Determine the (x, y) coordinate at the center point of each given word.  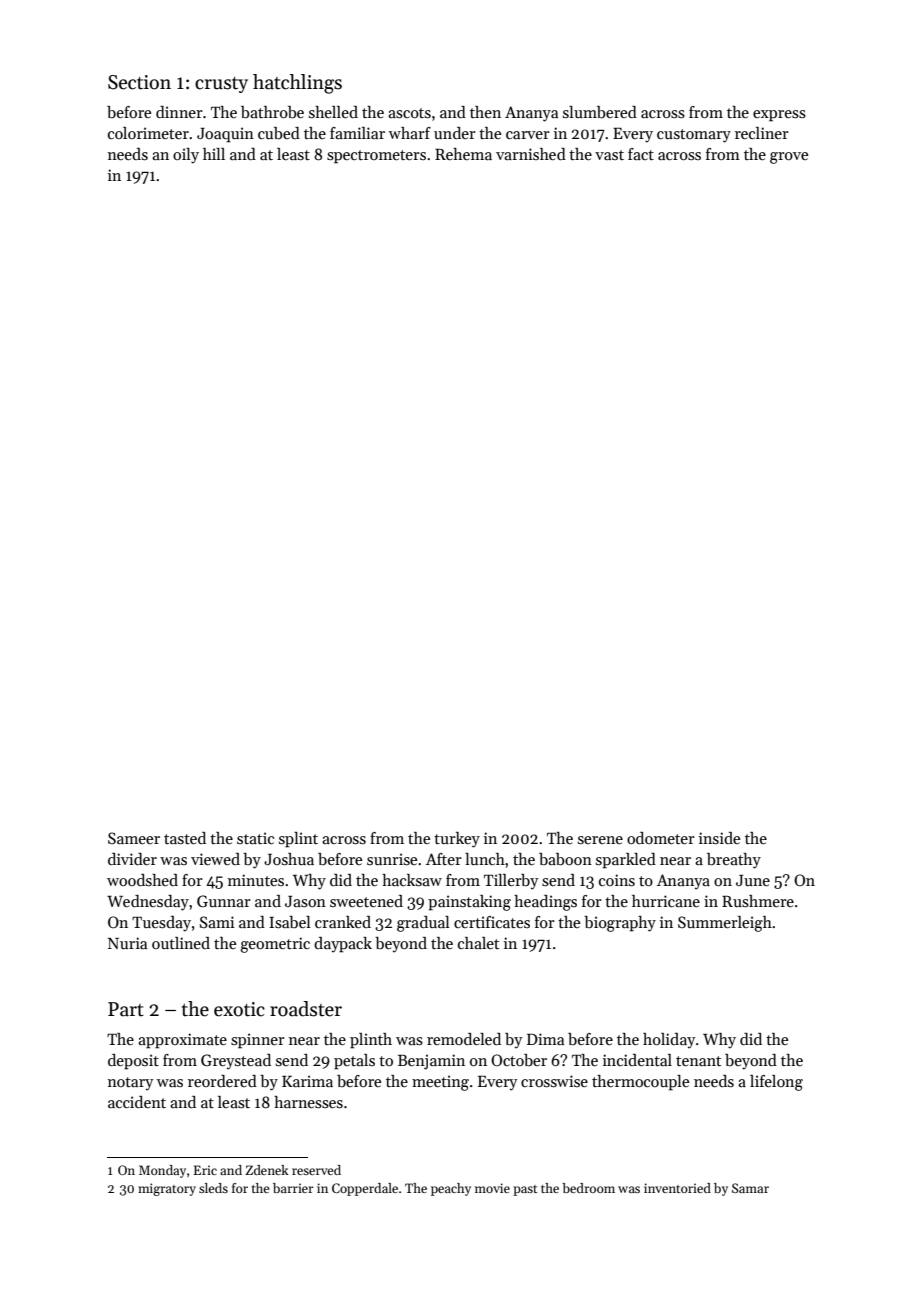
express (779, 116)
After (444, 859)
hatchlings (297, 84)
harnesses (308, 1102)
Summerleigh (725, 924)
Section (139, 82)
